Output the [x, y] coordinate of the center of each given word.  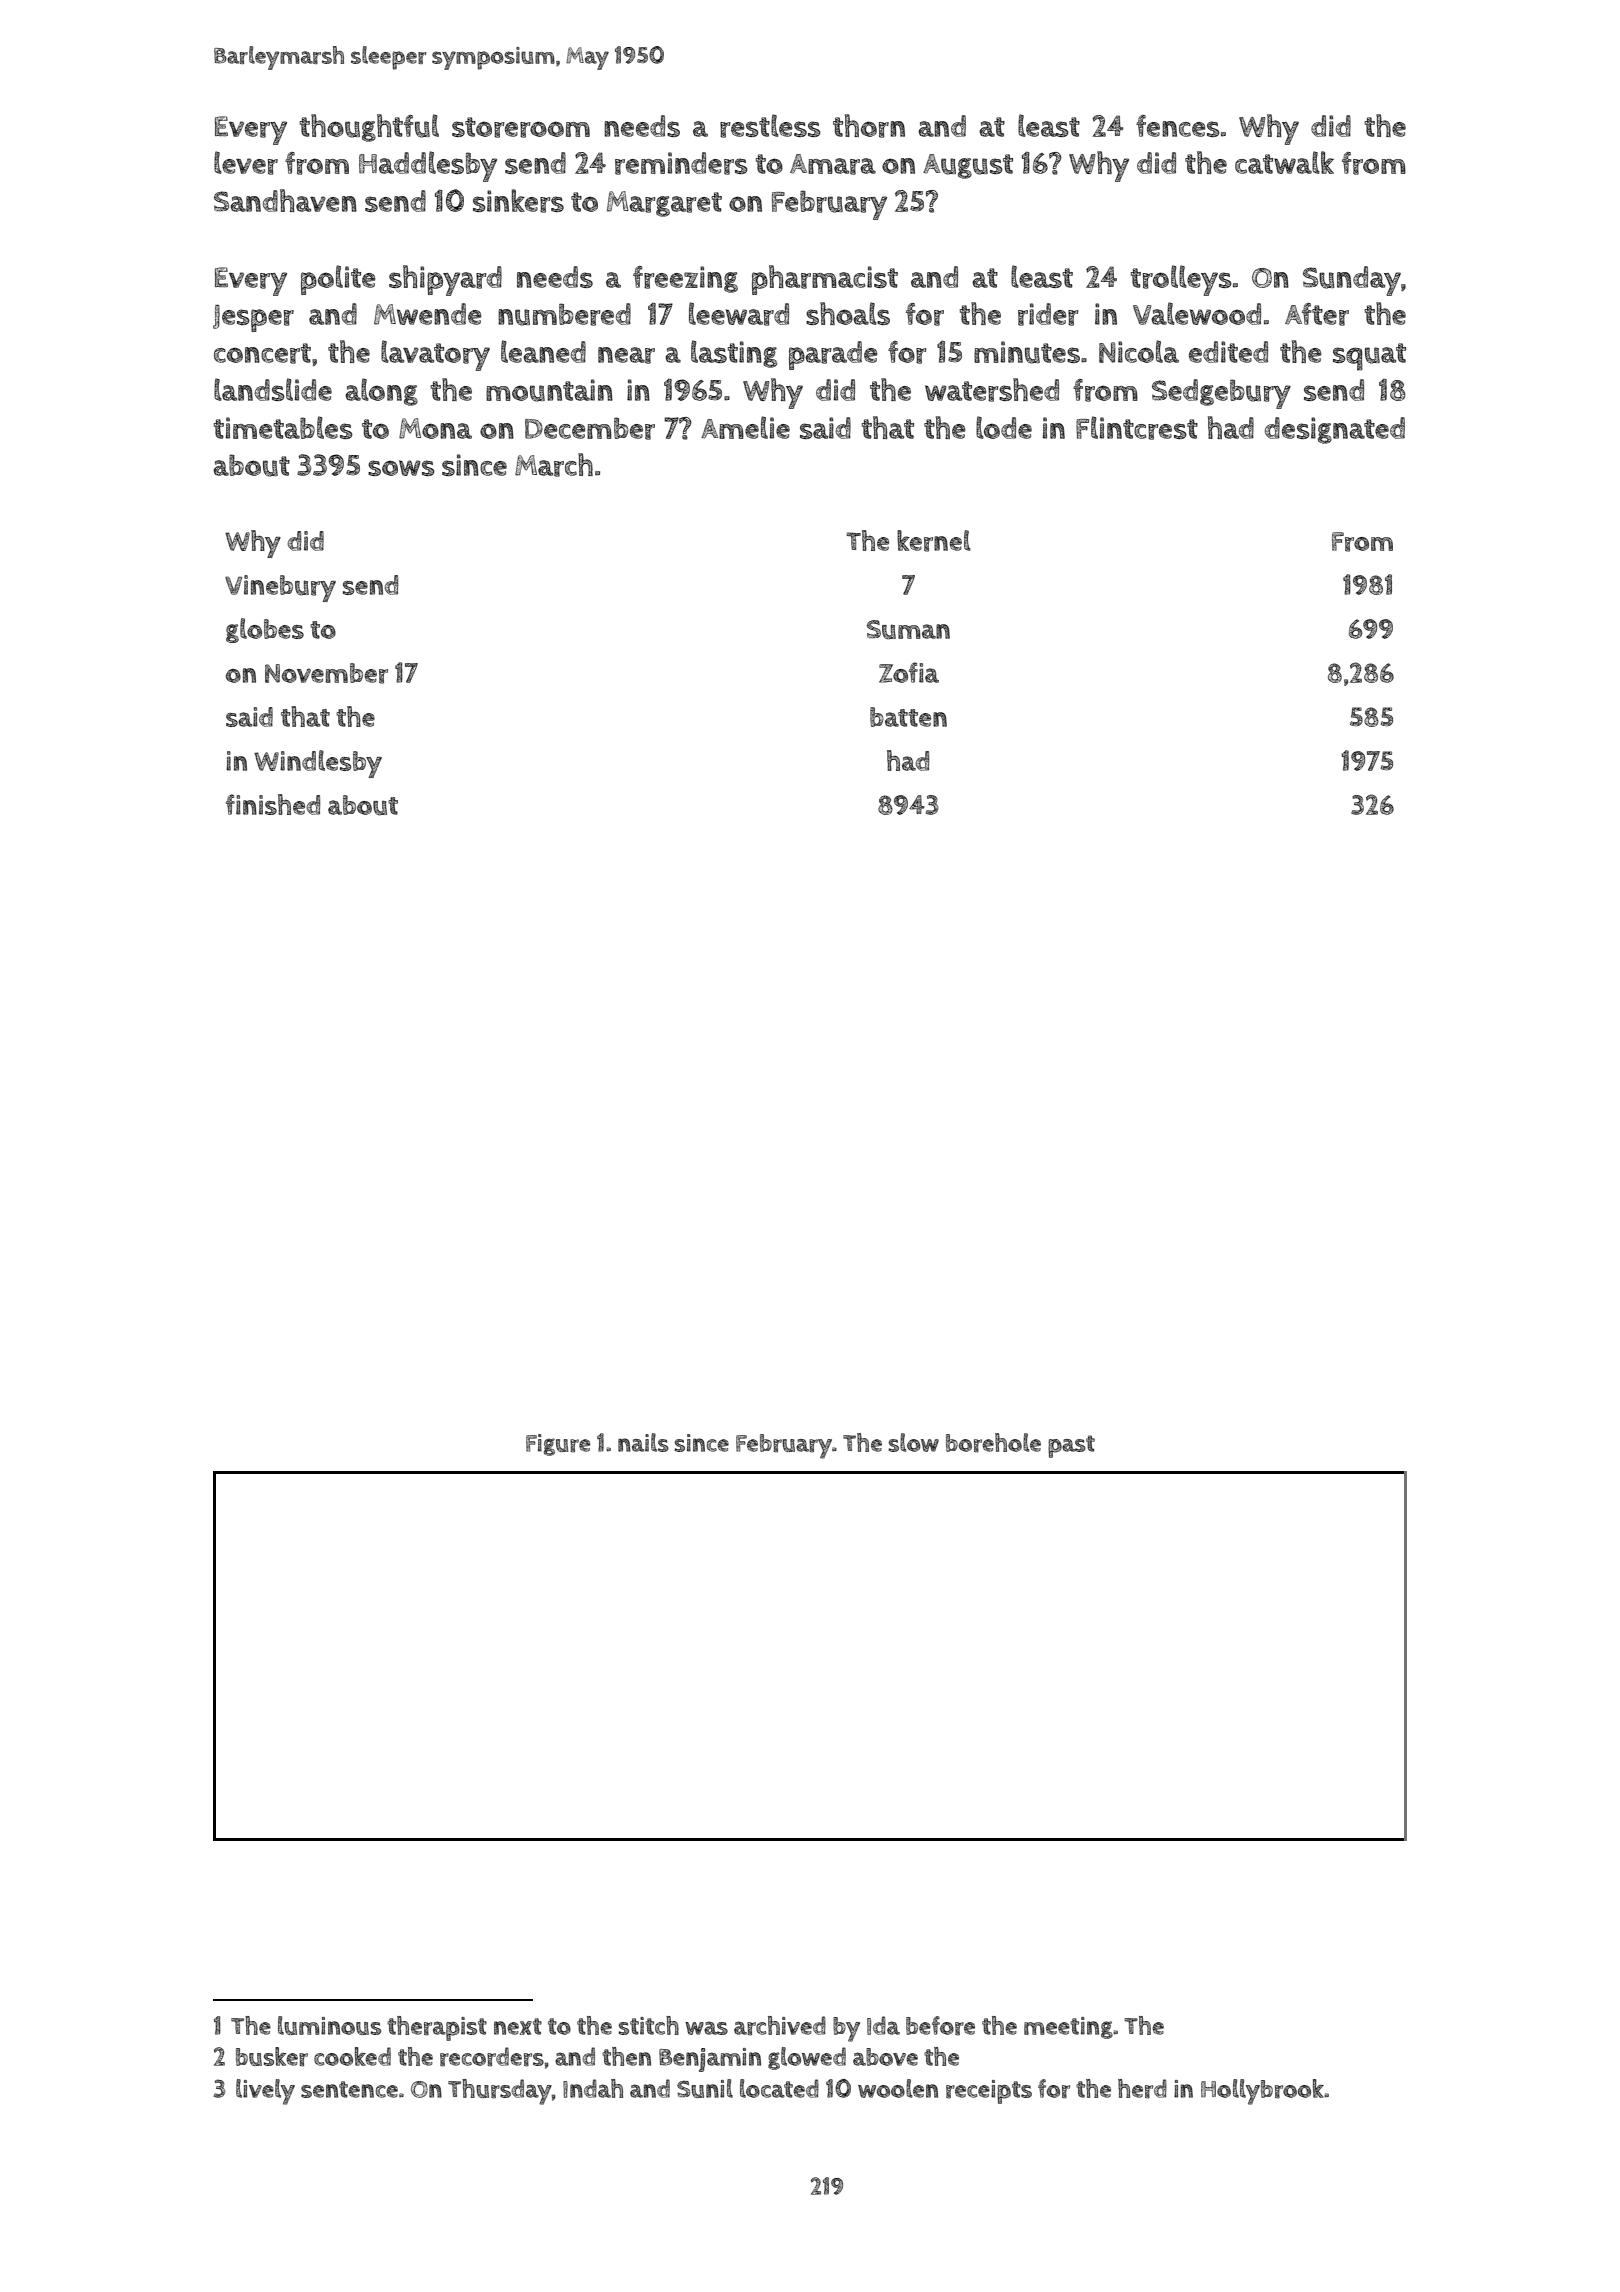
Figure [558, 1445]
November [326, 673]
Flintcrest [1137, 428]
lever [246, 163]
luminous [329, 2025]
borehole [993, 1442]
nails [643, 1442]
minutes [1027, 352]
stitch [649, 2025]
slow [914, 1442]
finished [273, 804]
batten [908, 717]
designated [1335, 430]
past [1071, 1446]
